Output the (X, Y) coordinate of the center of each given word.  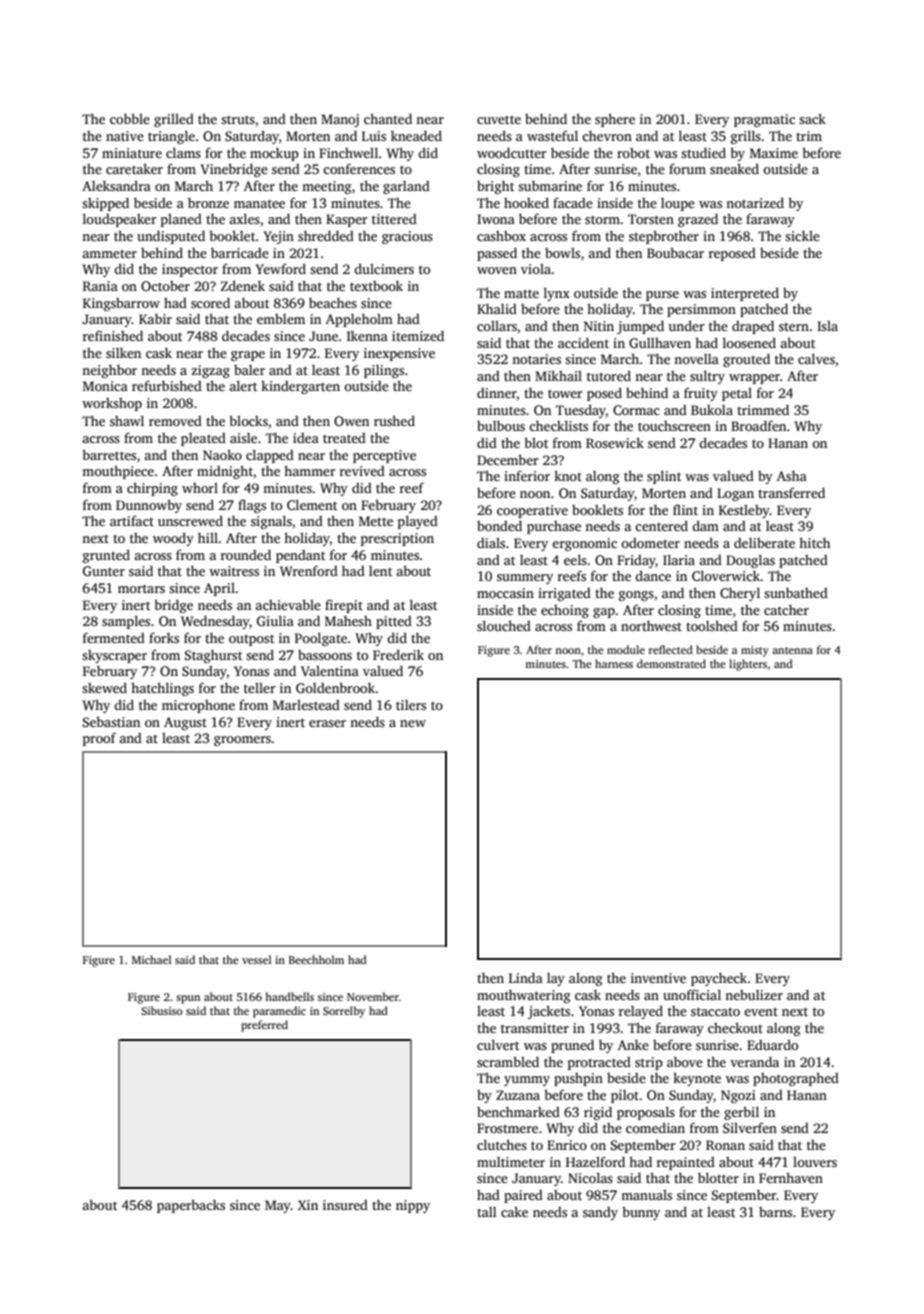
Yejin (278, 237)
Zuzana (518, 1095)
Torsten (651, 219)
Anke (633, 1044)
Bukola (712, 410)
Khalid (497, 308)
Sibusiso (162, 1010)
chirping (152, 489)
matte (521, 293)
